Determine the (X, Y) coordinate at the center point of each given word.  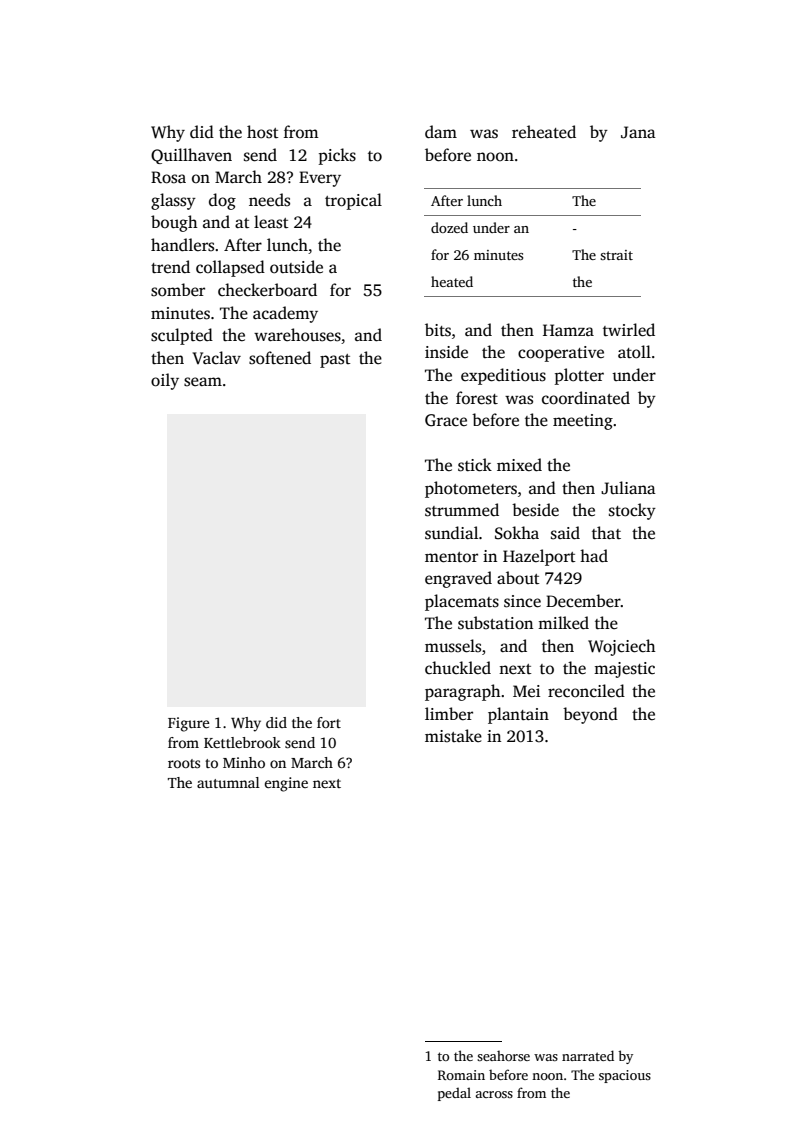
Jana (638, 132)
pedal (454, 1094)
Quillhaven (191, 156)
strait (616, 255)
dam (441, 132)
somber (178, 290)
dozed (449, 227)
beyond (590, 715)
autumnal (228, 782)
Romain (461, 1075)
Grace (446, 420)
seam (203, 382)
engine (286, 784)
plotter (579, 376)
